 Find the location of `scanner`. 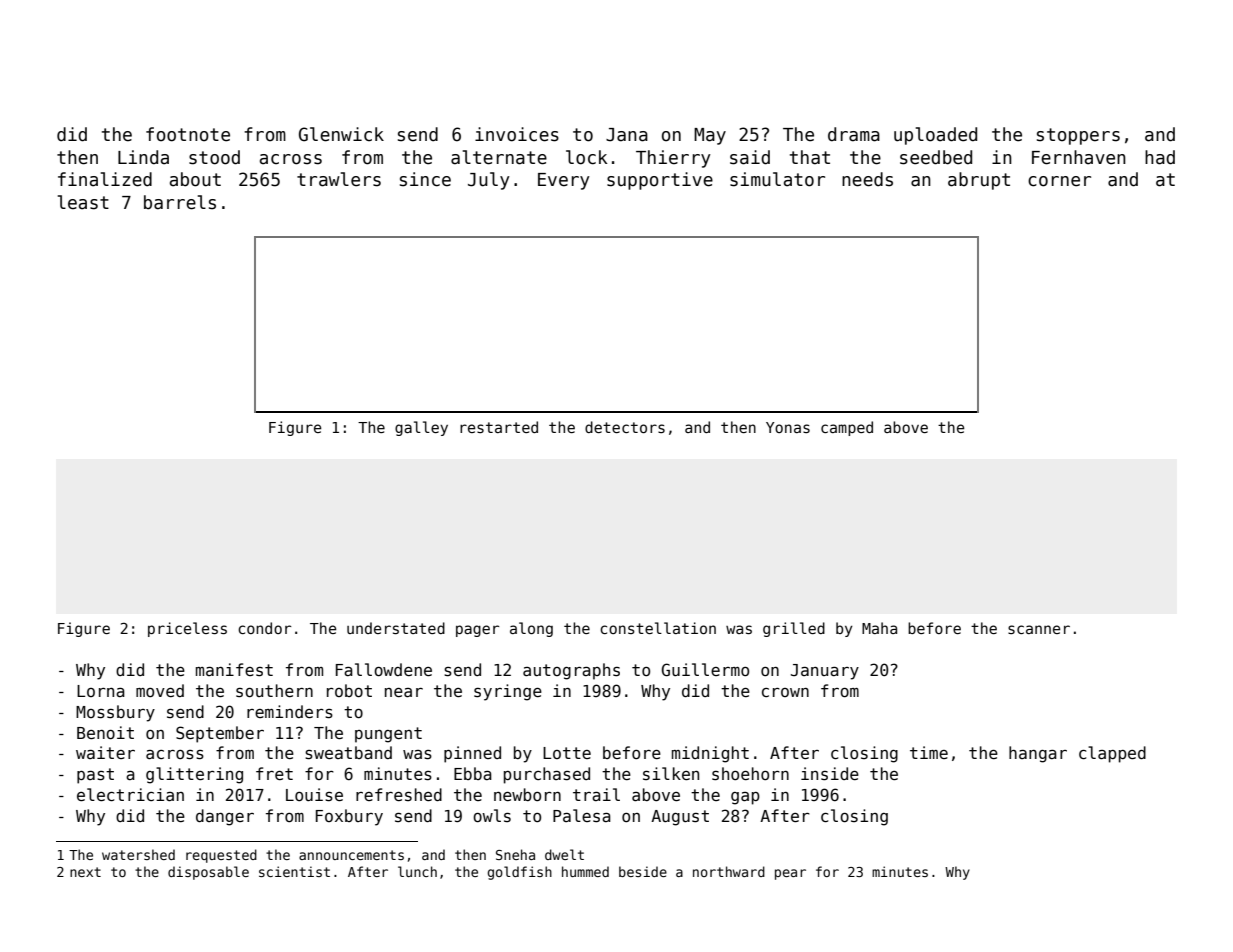

scanner is located at coordinates (1039, 629).
